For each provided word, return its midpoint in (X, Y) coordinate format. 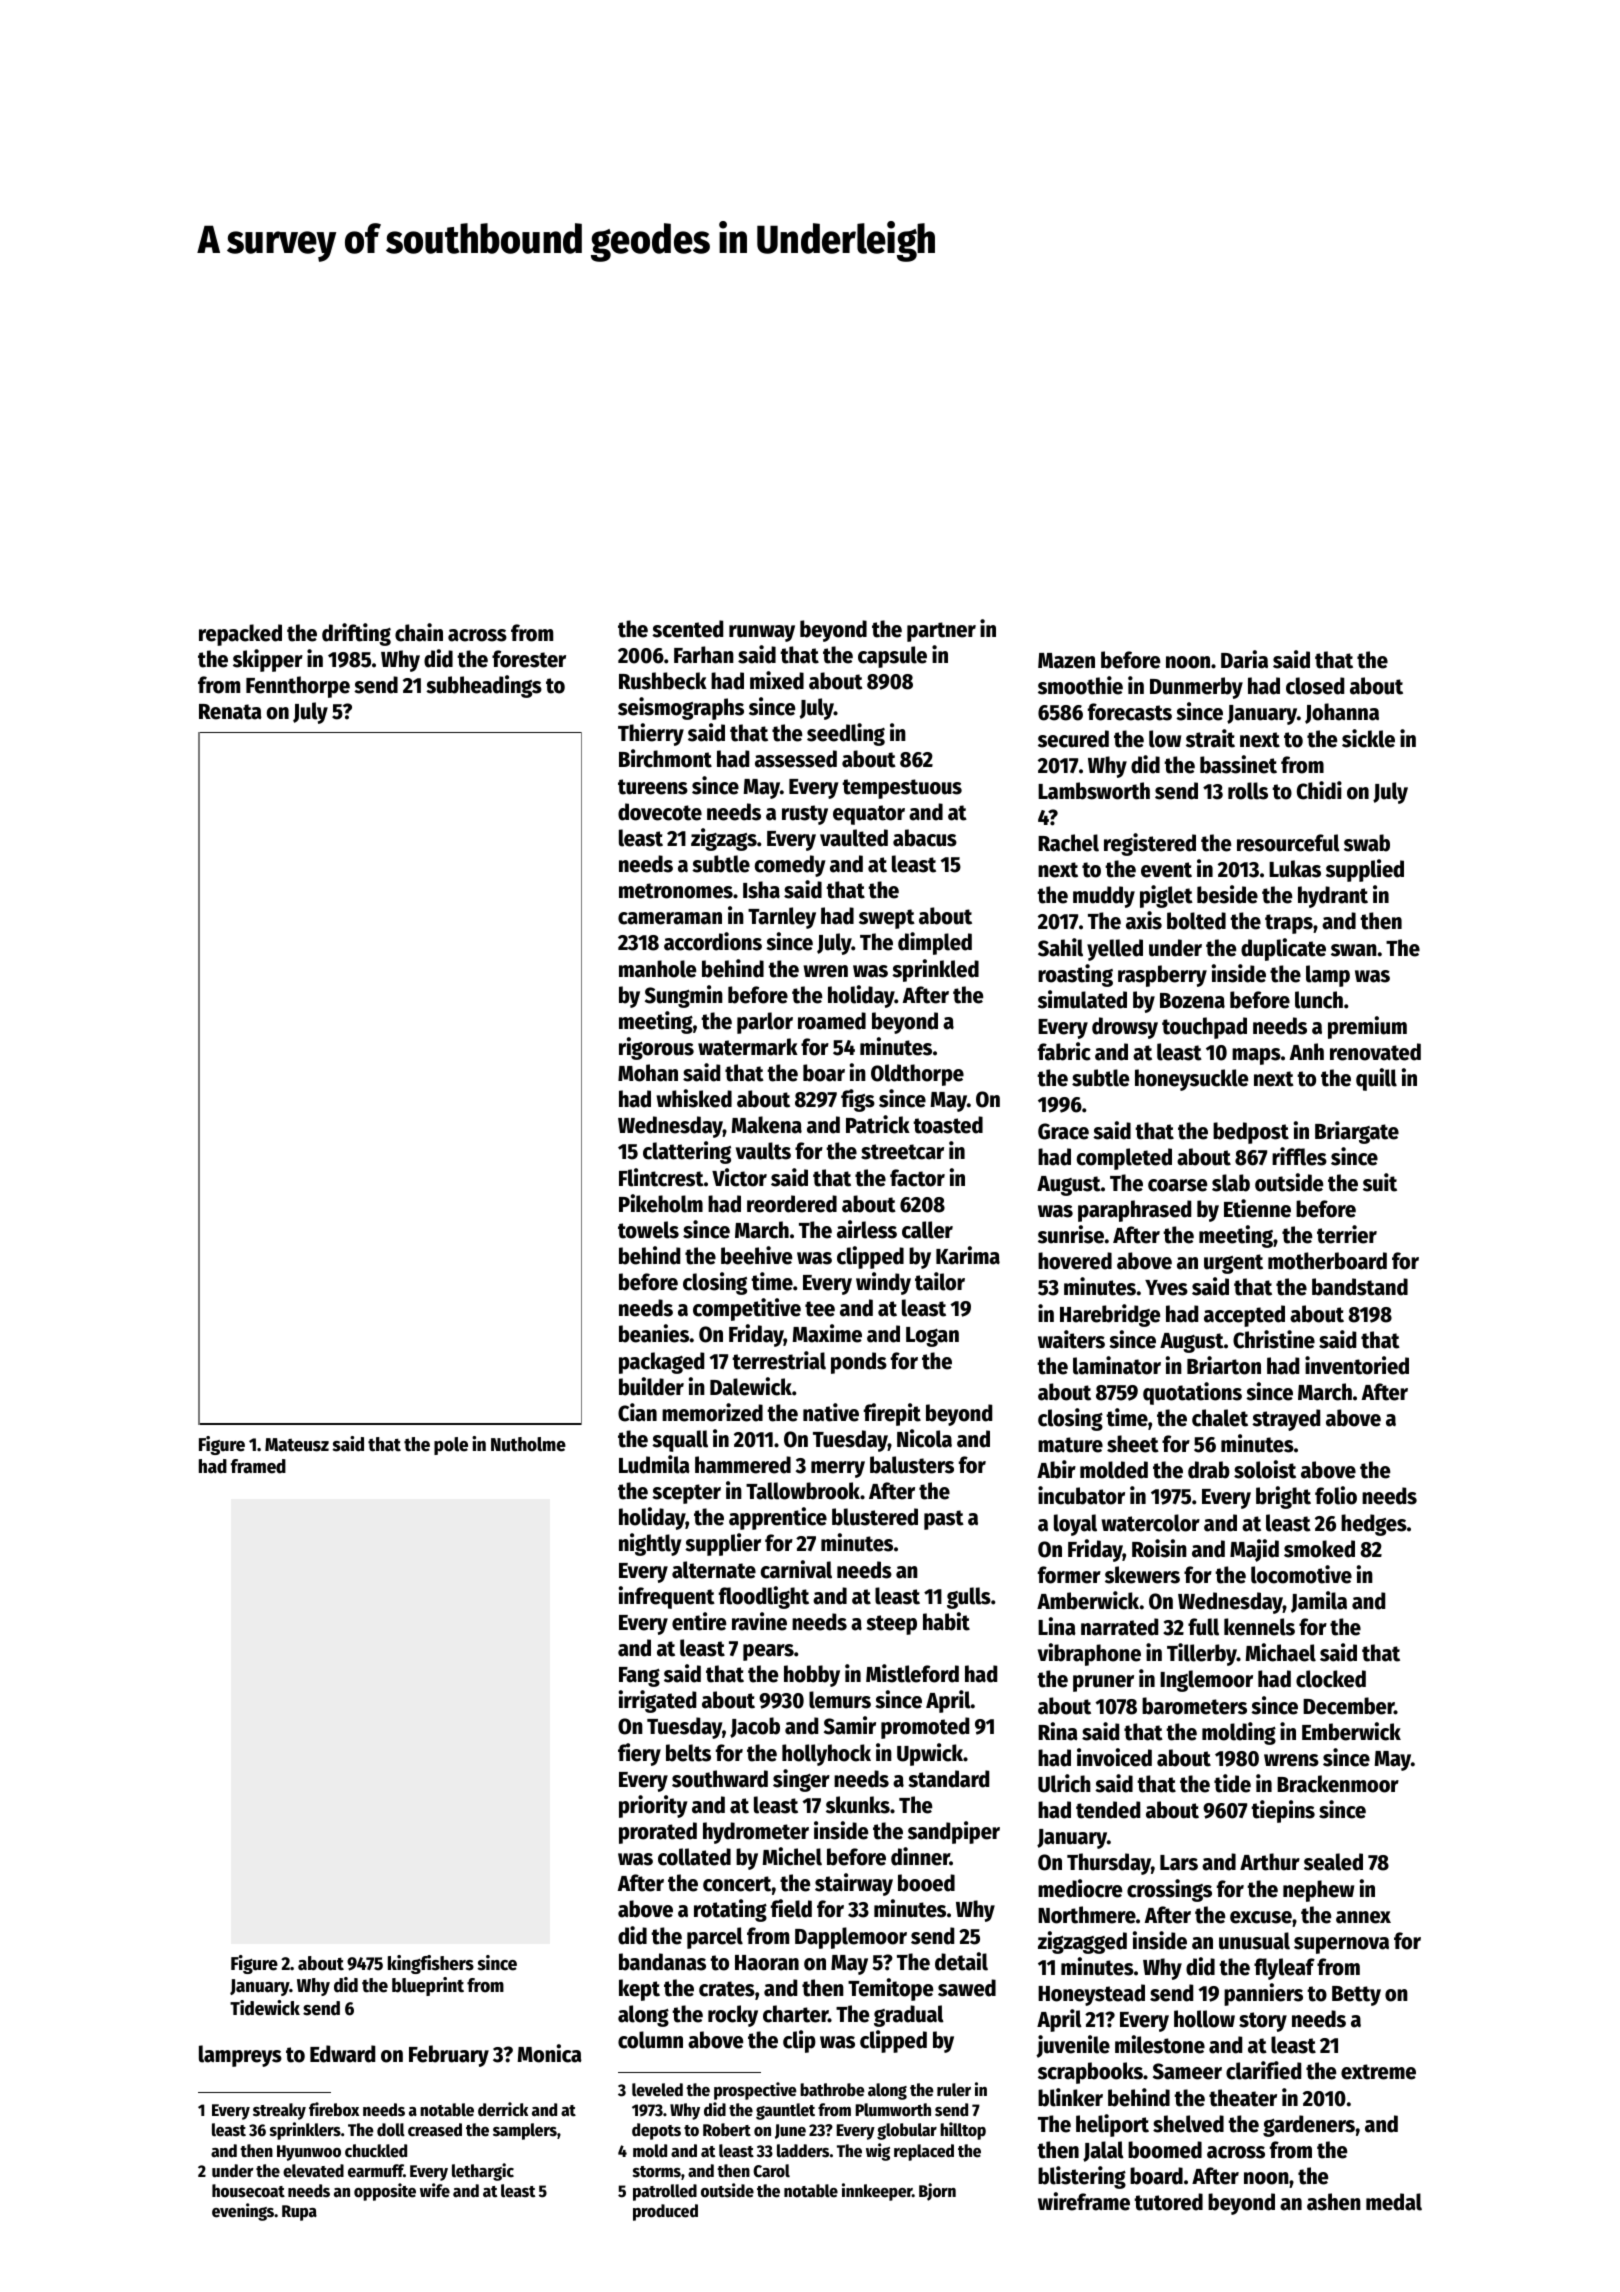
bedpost (1251, 1133)
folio (1336, 1495)
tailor (940, 1281)
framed (258, 1466)
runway (762, 633)
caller (927, 1230)
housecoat (248, 2191)
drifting (356, 634)
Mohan (648, 1073)
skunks (858, 1805)
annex (1363, 1917)
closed (1315, 686)
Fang (639, 1677)
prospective (755, 2091)
